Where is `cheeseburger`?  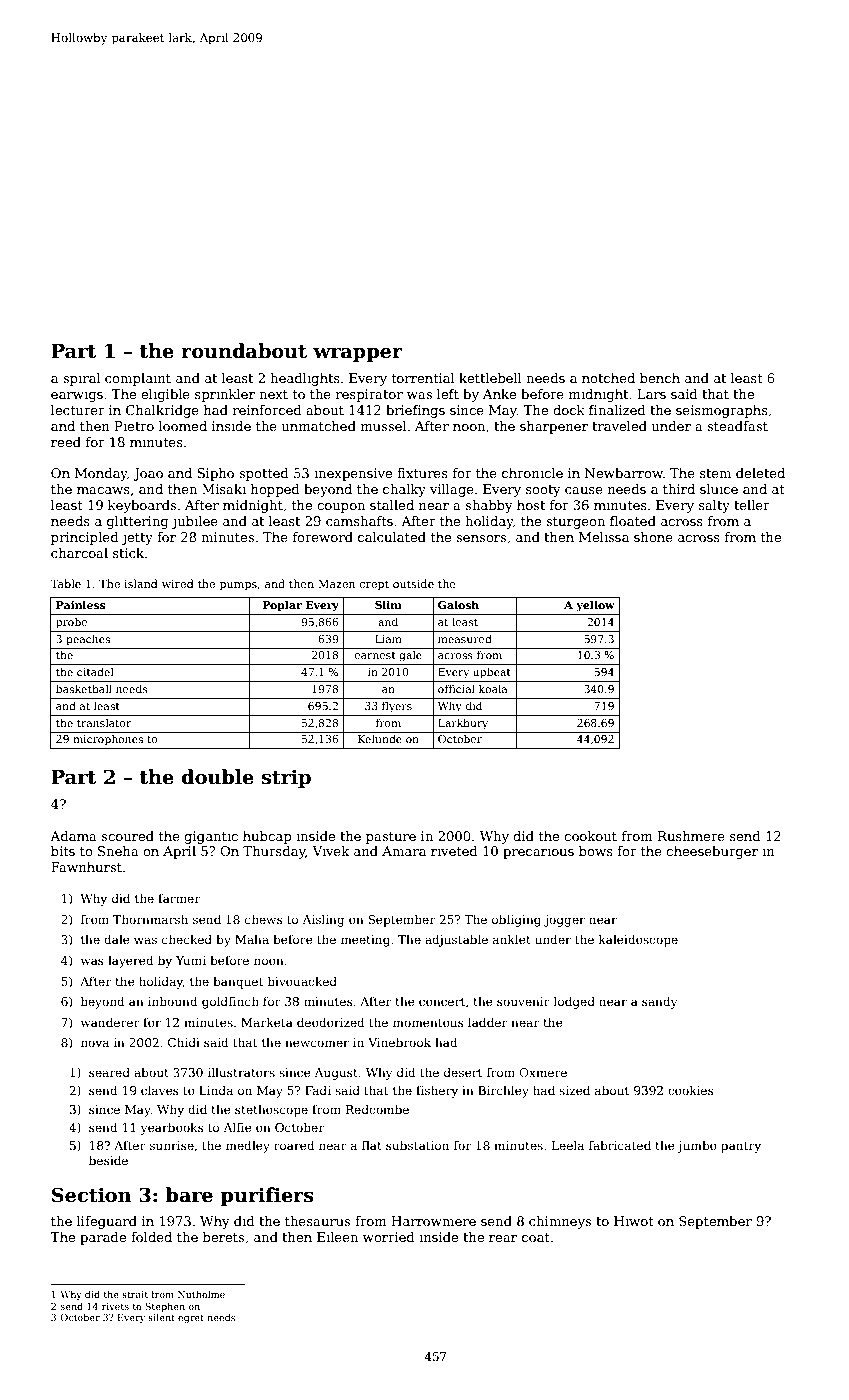
cheeseburger is located at coordinates (712, 852).
